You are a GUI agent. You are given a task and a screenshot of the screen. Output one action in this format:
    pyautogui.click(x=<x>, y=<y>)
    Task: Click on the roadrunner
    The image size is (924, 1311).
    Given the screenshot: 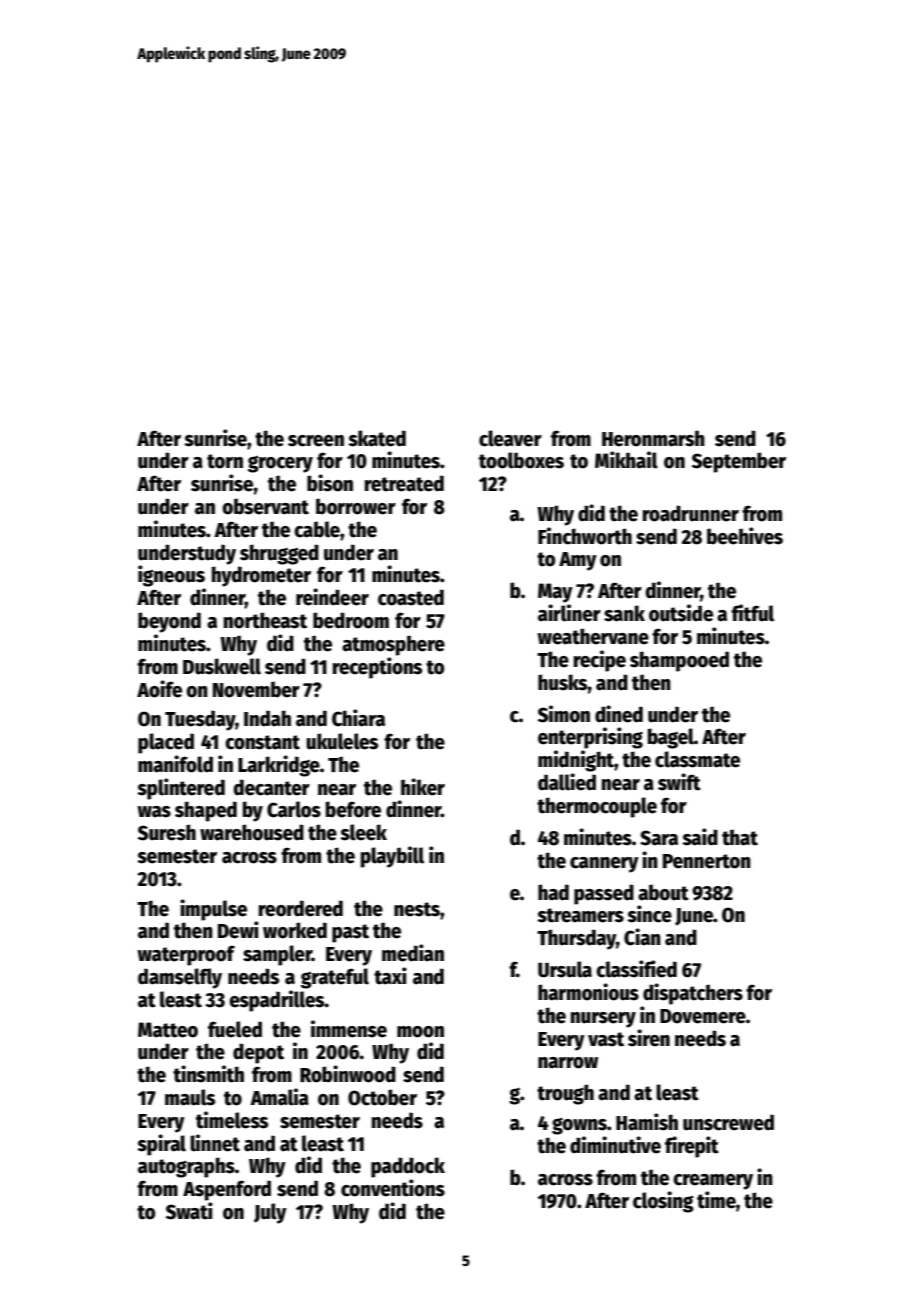 What is the action you would take?
    pyautogui.click(x=691, y=513)
